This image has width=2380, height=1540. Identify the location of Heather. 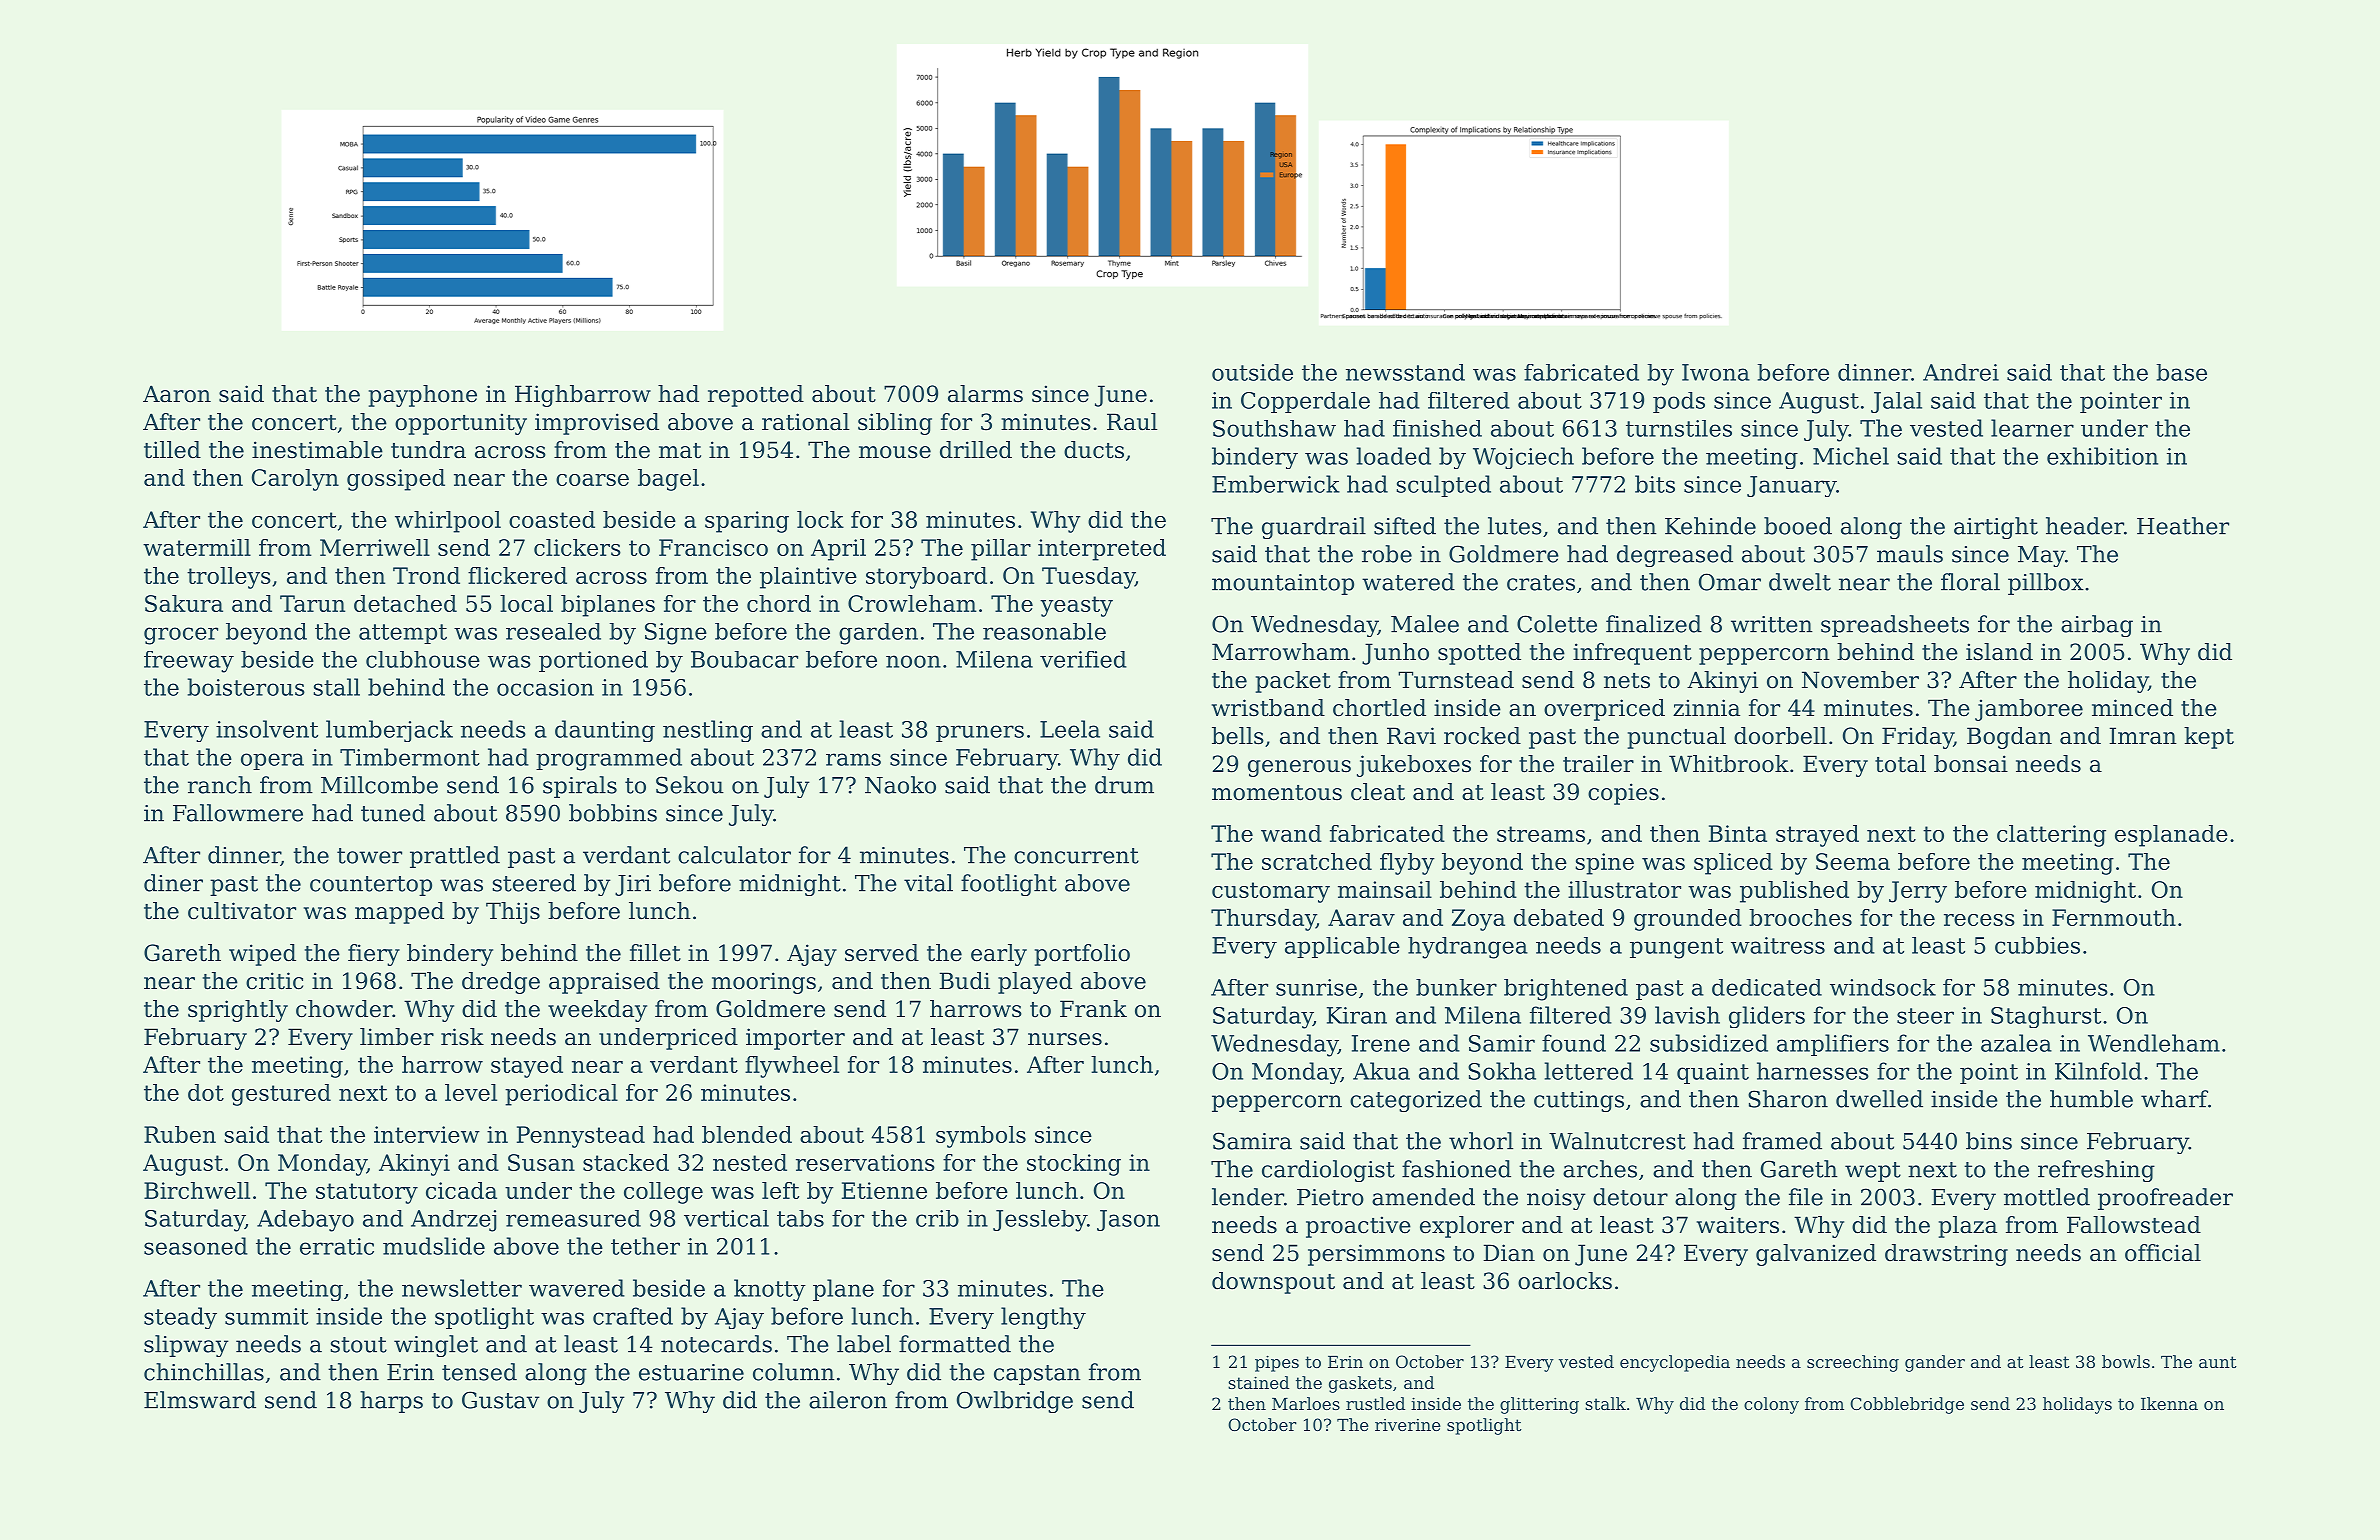
(2183, 526).
